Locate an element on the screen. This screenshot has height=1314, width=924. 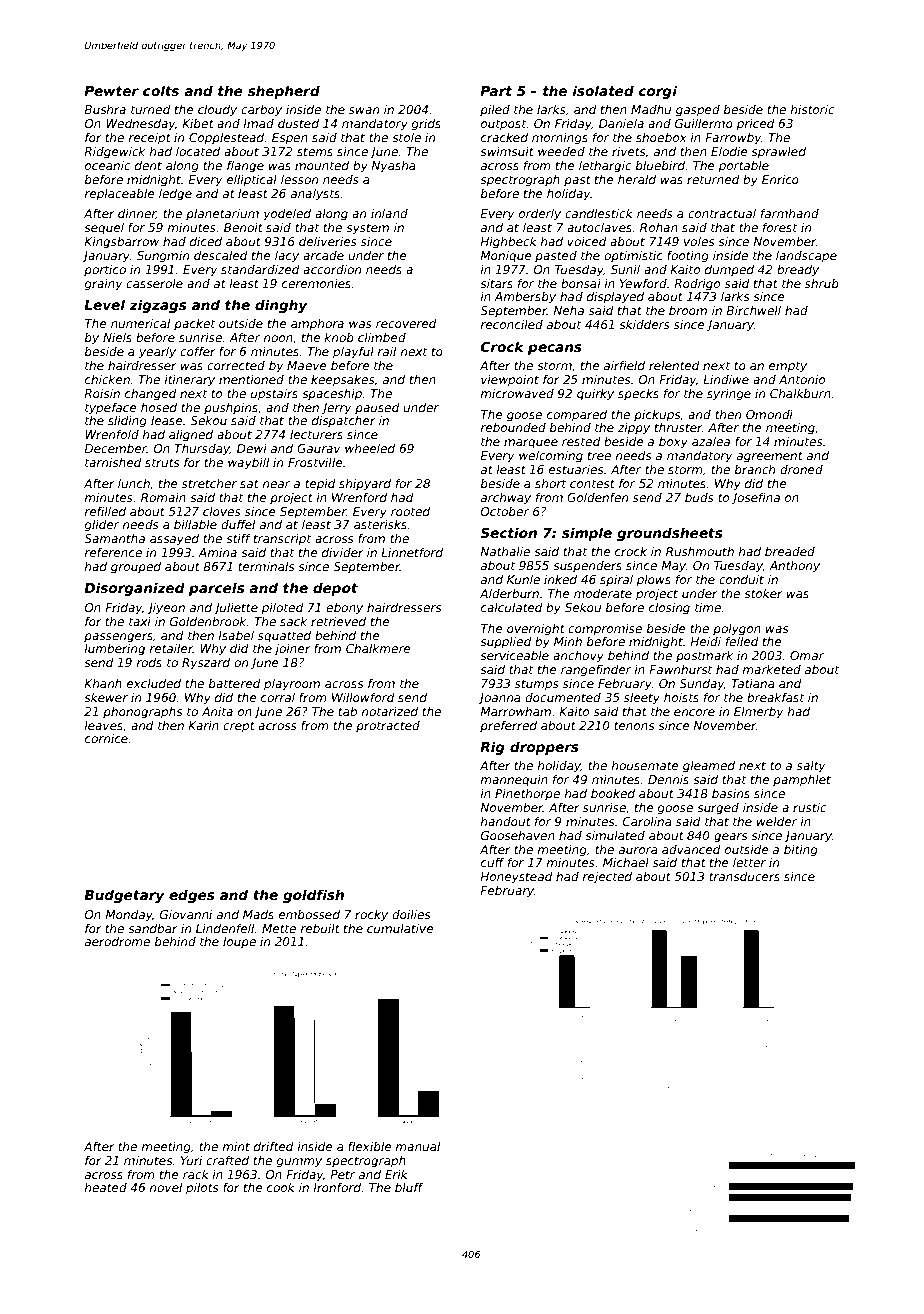
notarized is located at coordinates (390, 711).
